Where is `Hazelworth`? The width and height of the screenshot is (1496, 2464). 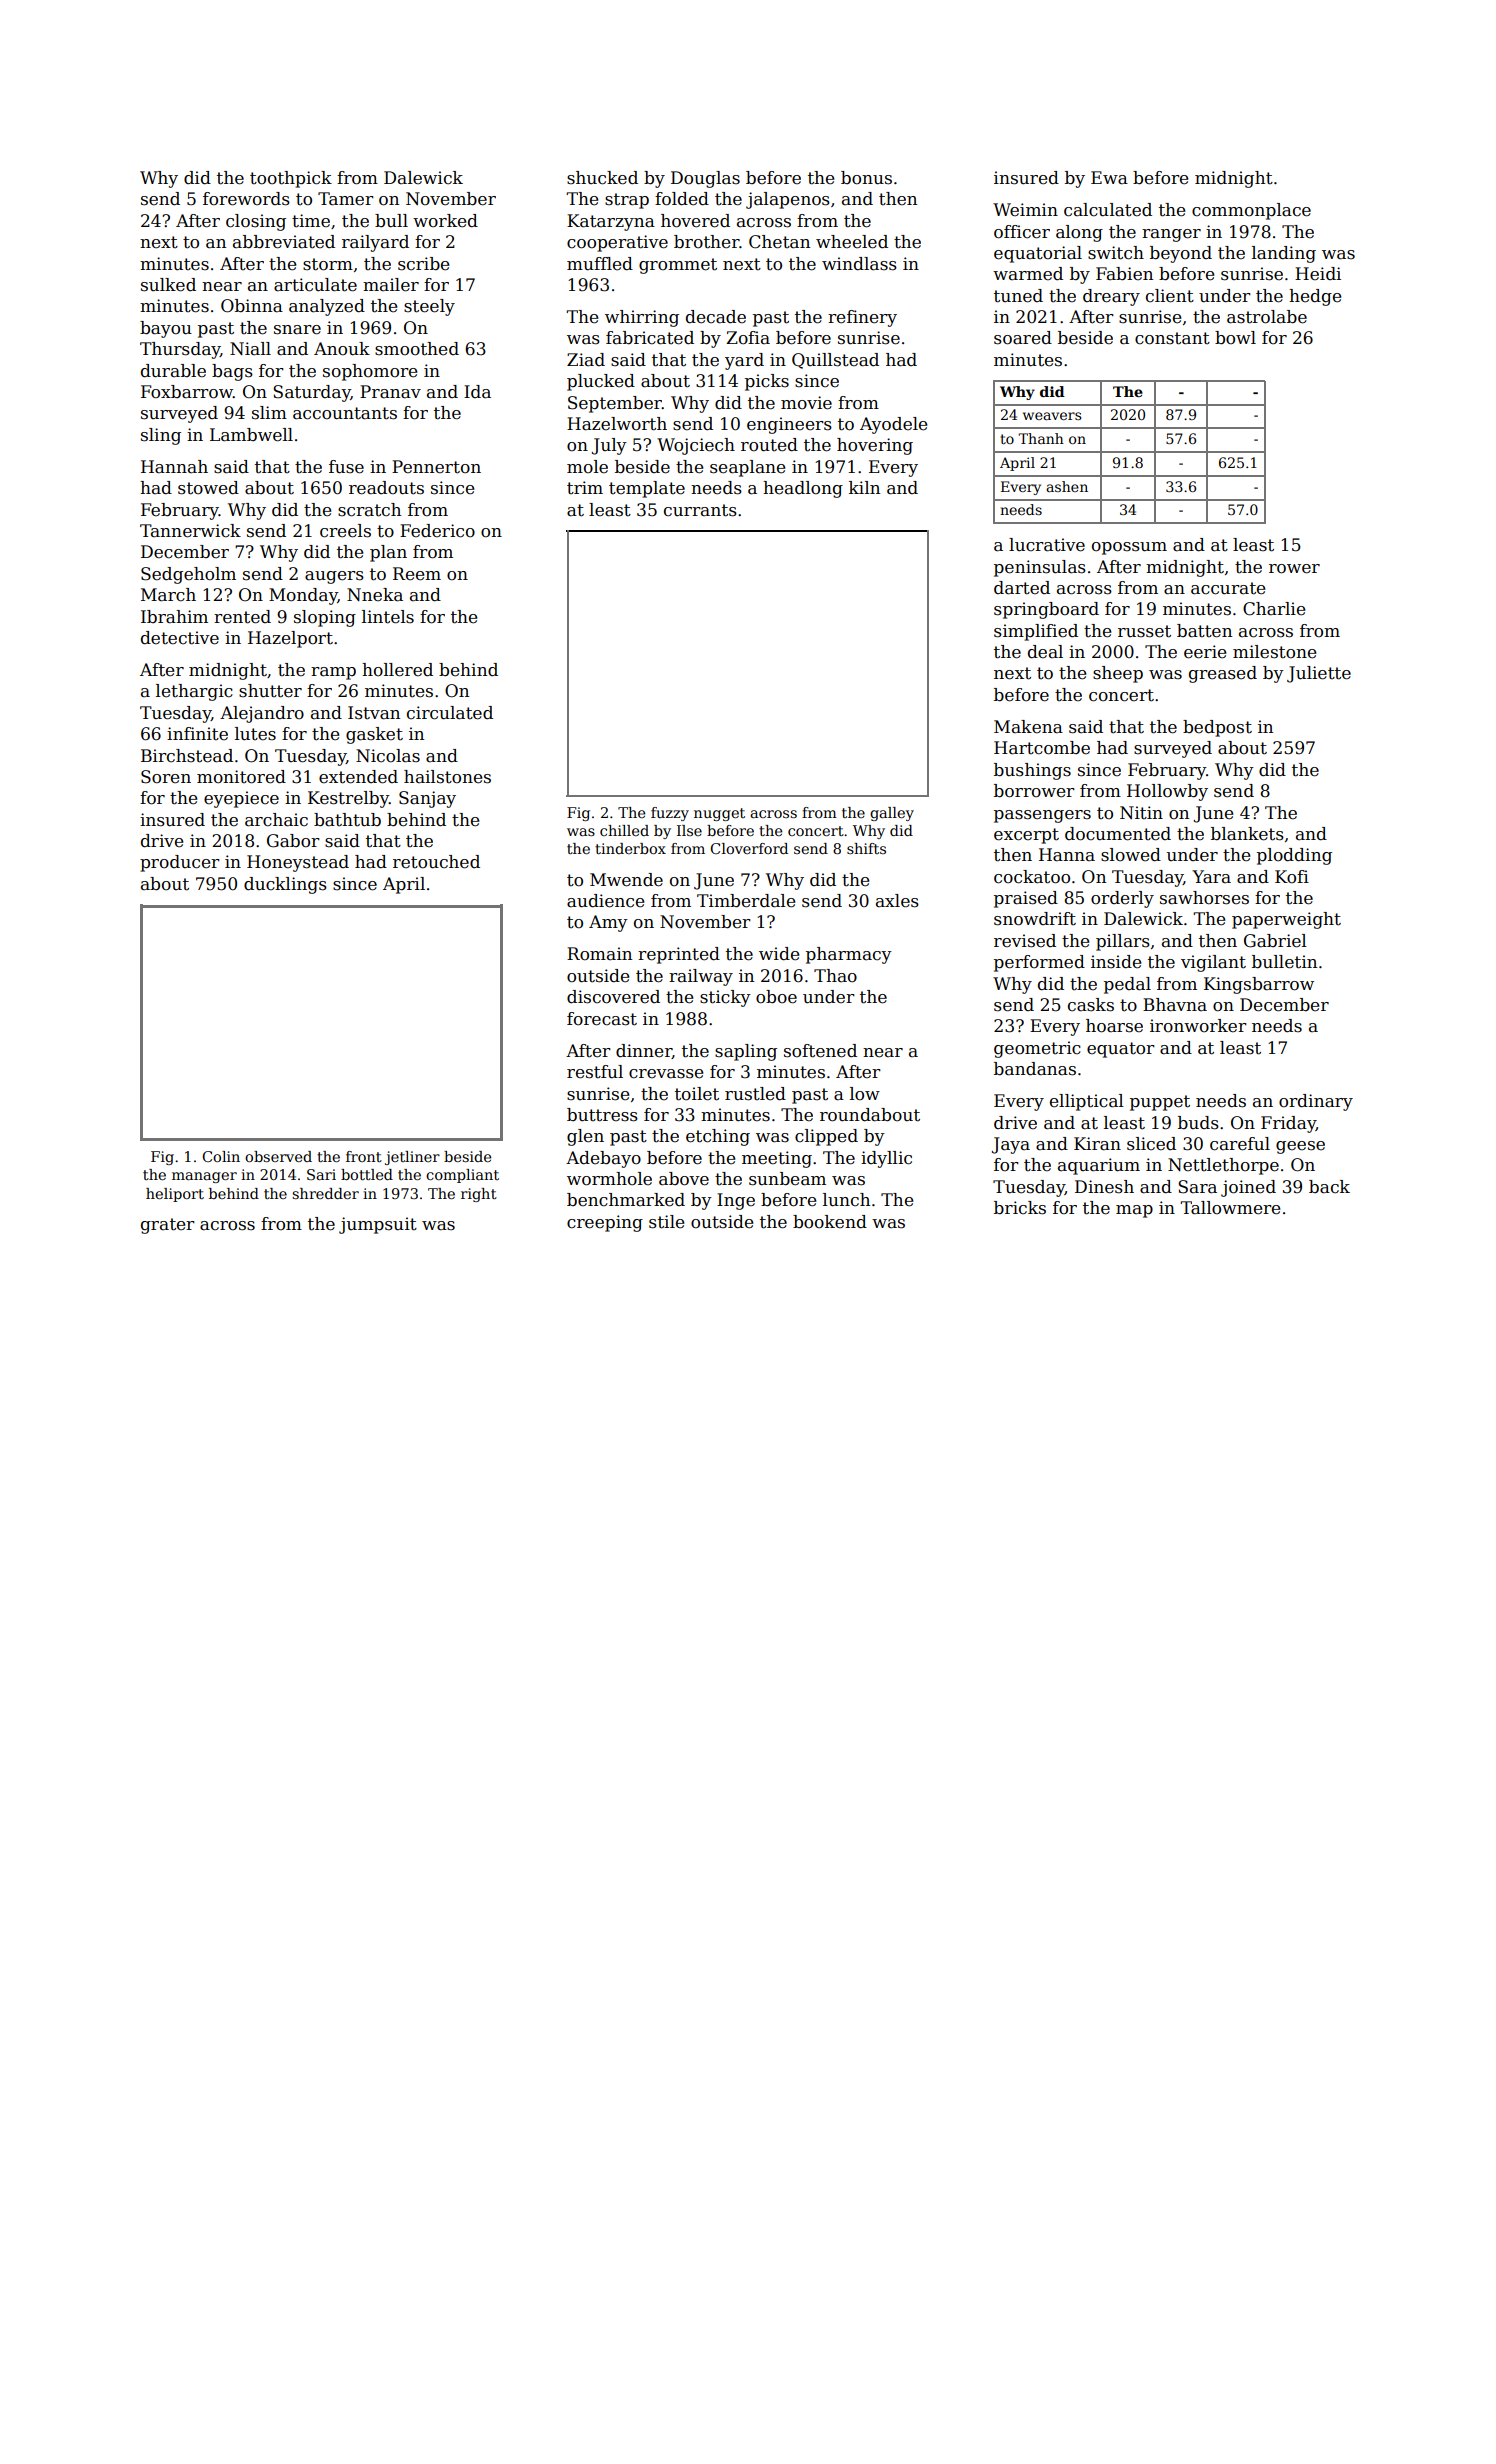
Hazelworth is located at coordinates (617, 424).
